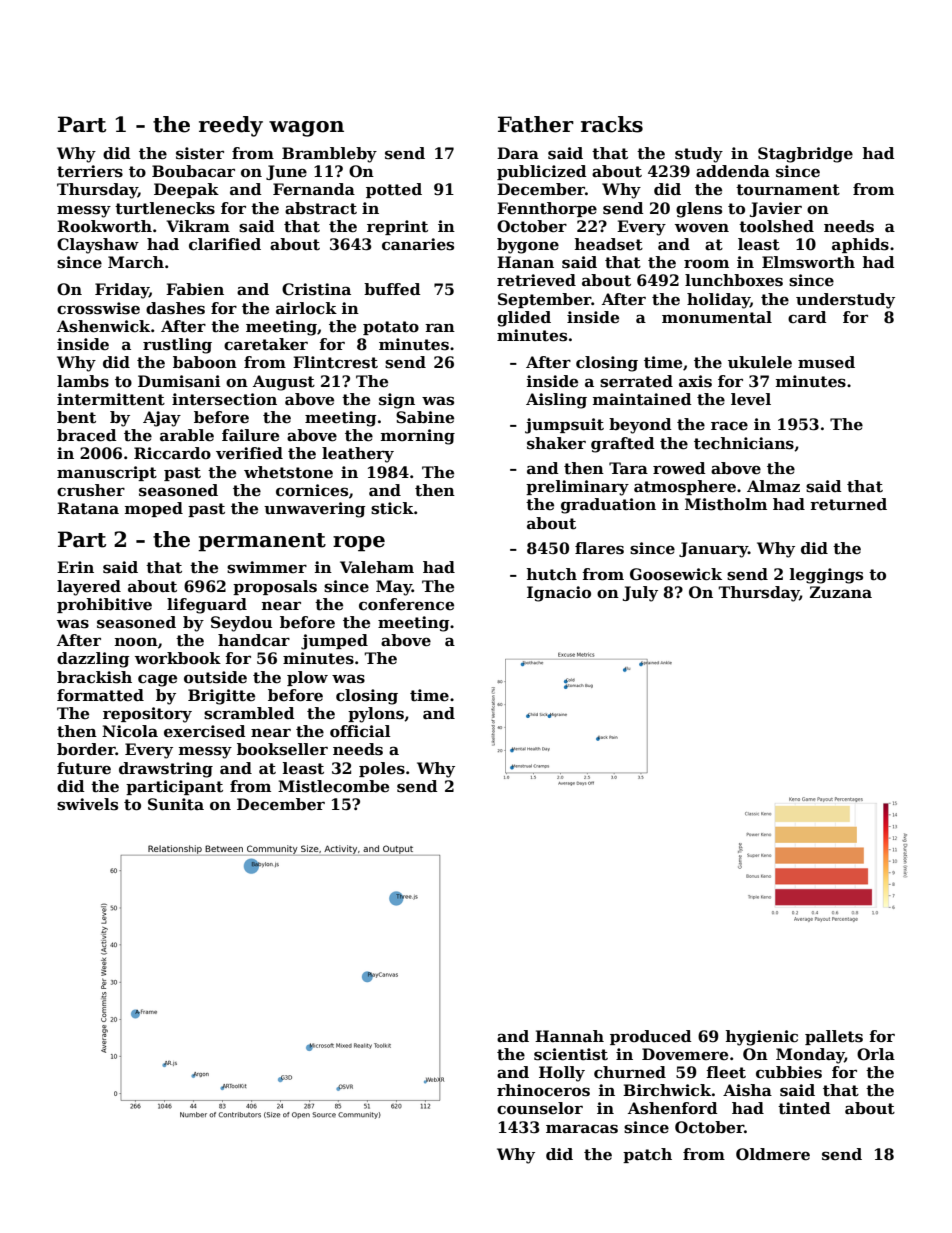 Image resolution: width=952 pixels, height=1233 pixels. Describe the element at coordinates (826, 576) in the image. I see `leggings` at that location.
